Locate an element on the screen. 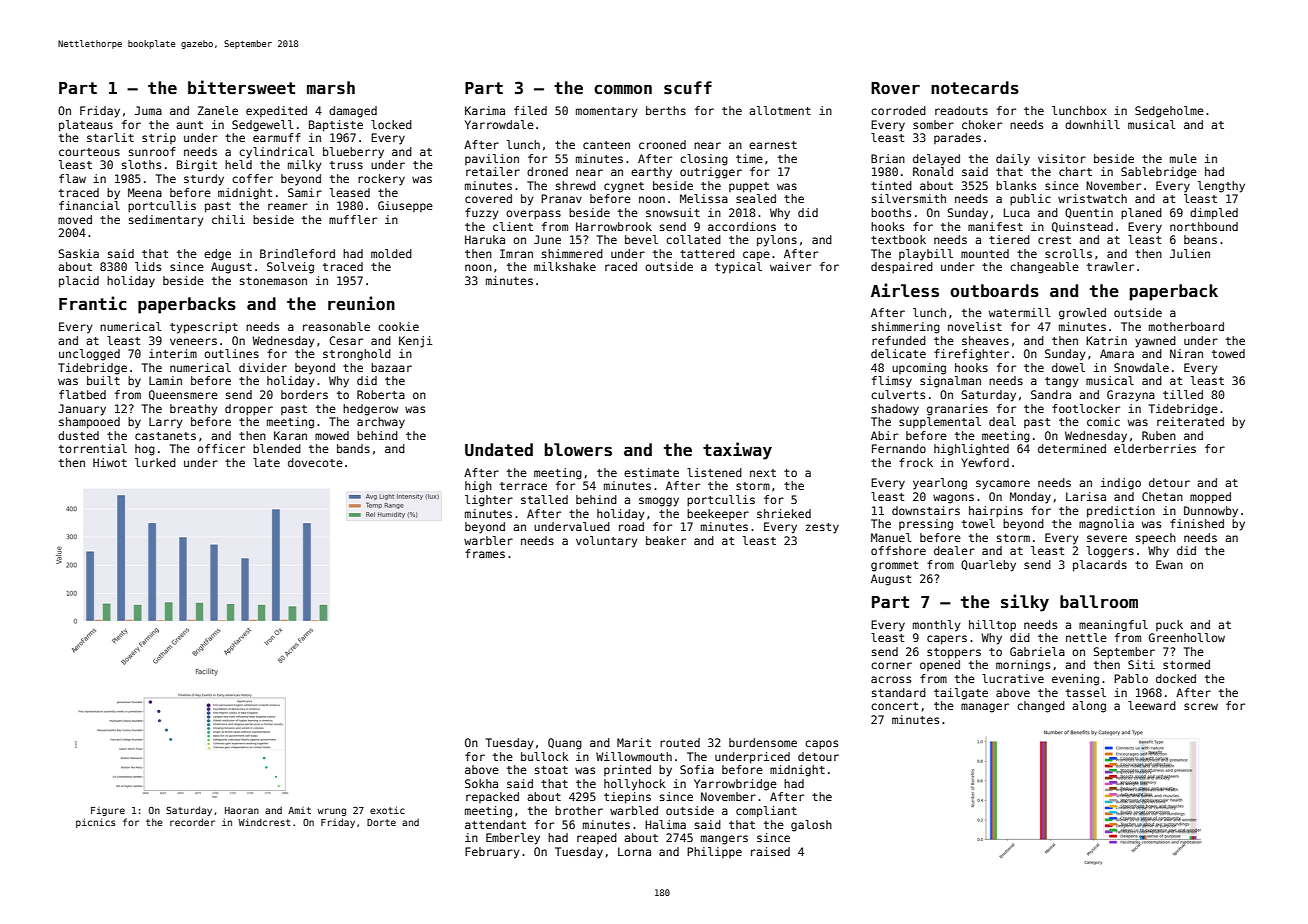 The height and width of the screenshot is (924, 1308). notecards is located at coordinates (975, 88).
